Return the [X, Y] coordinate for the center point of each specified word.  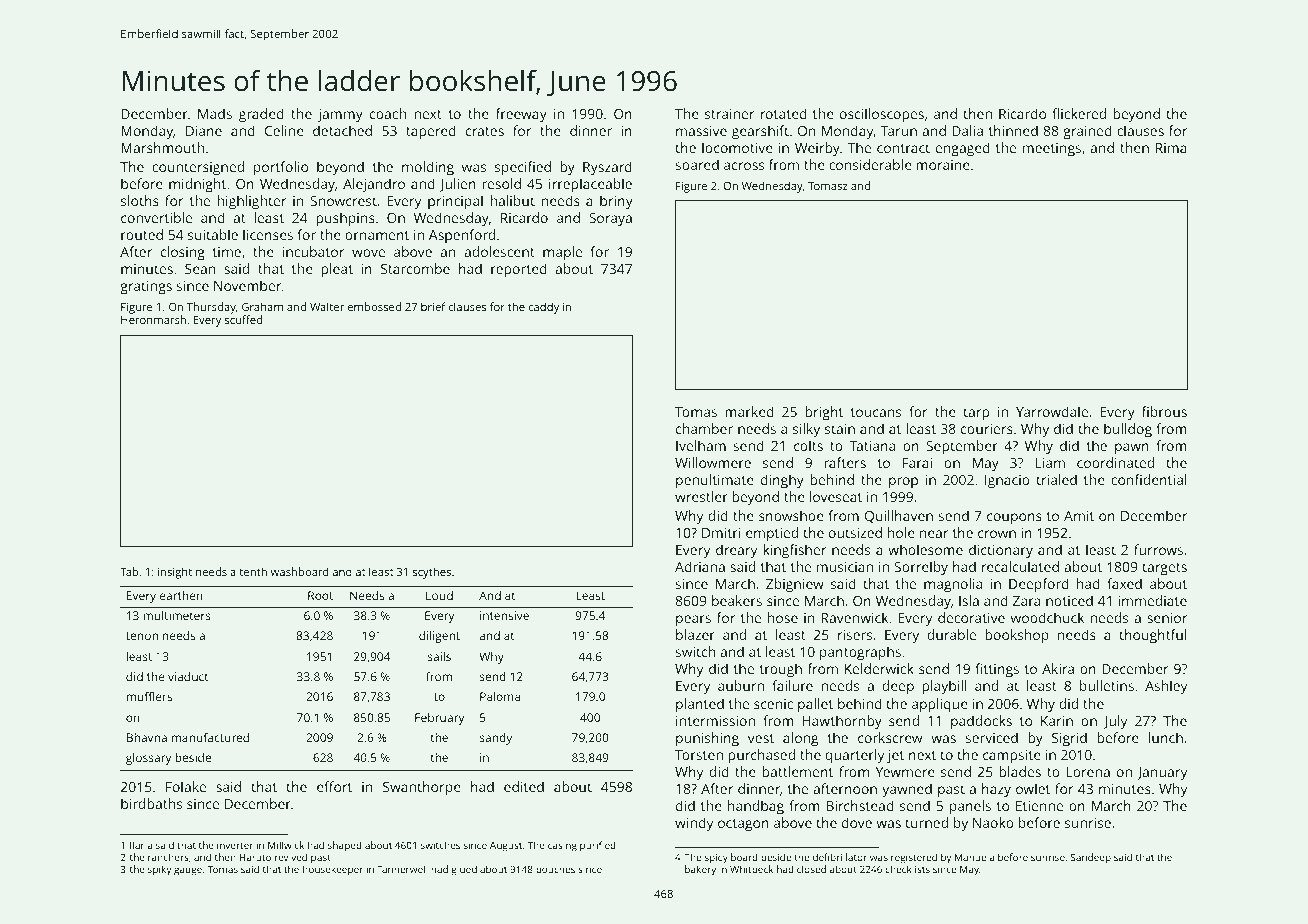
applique [940, 705]
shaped [345, 846]
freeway [521, 115]
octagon [743, 825]
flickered [1079, 113]
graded [261, 115]
